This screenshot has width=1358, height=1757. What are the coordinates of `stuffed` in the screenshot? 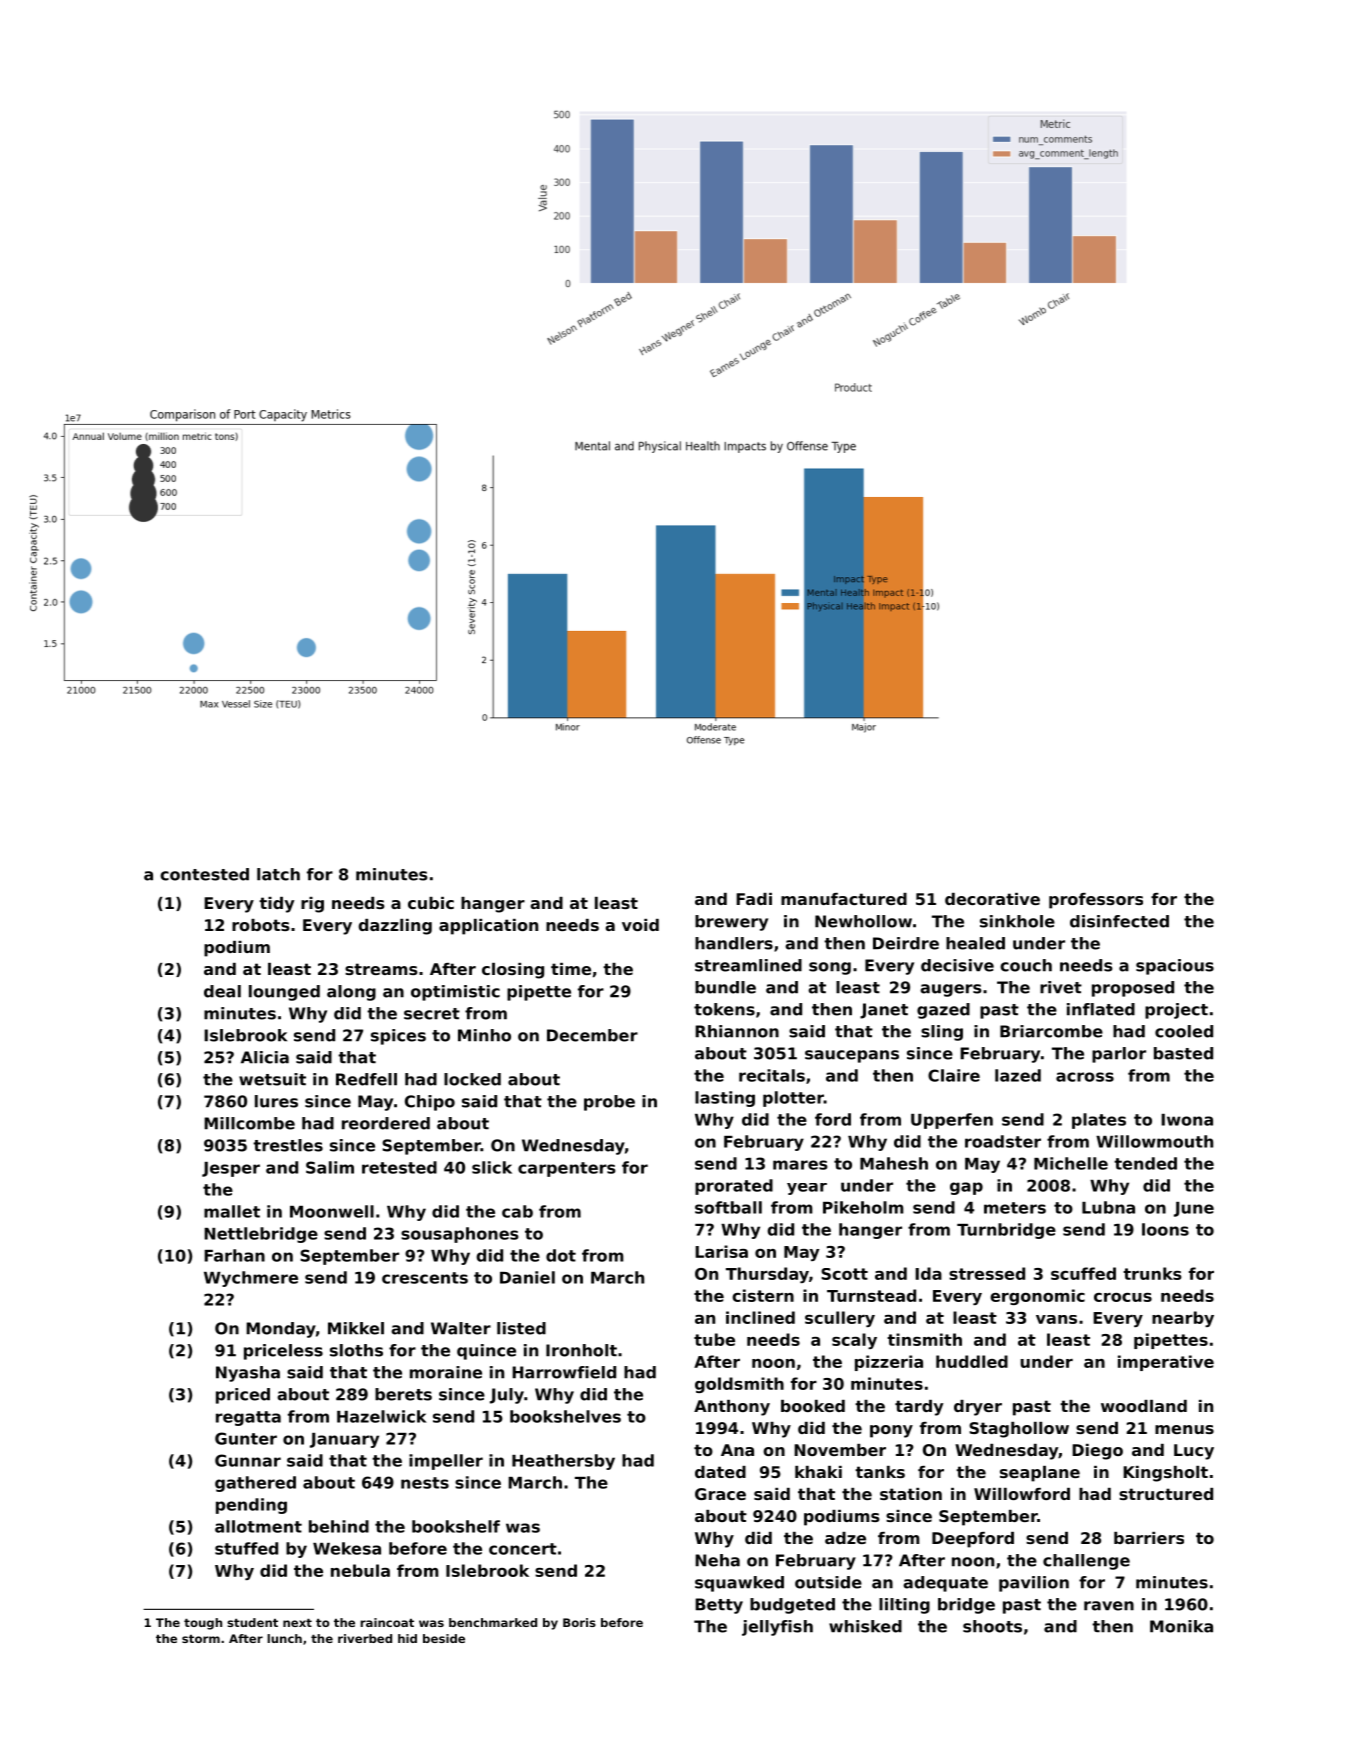 It's located at (246, 1548).
